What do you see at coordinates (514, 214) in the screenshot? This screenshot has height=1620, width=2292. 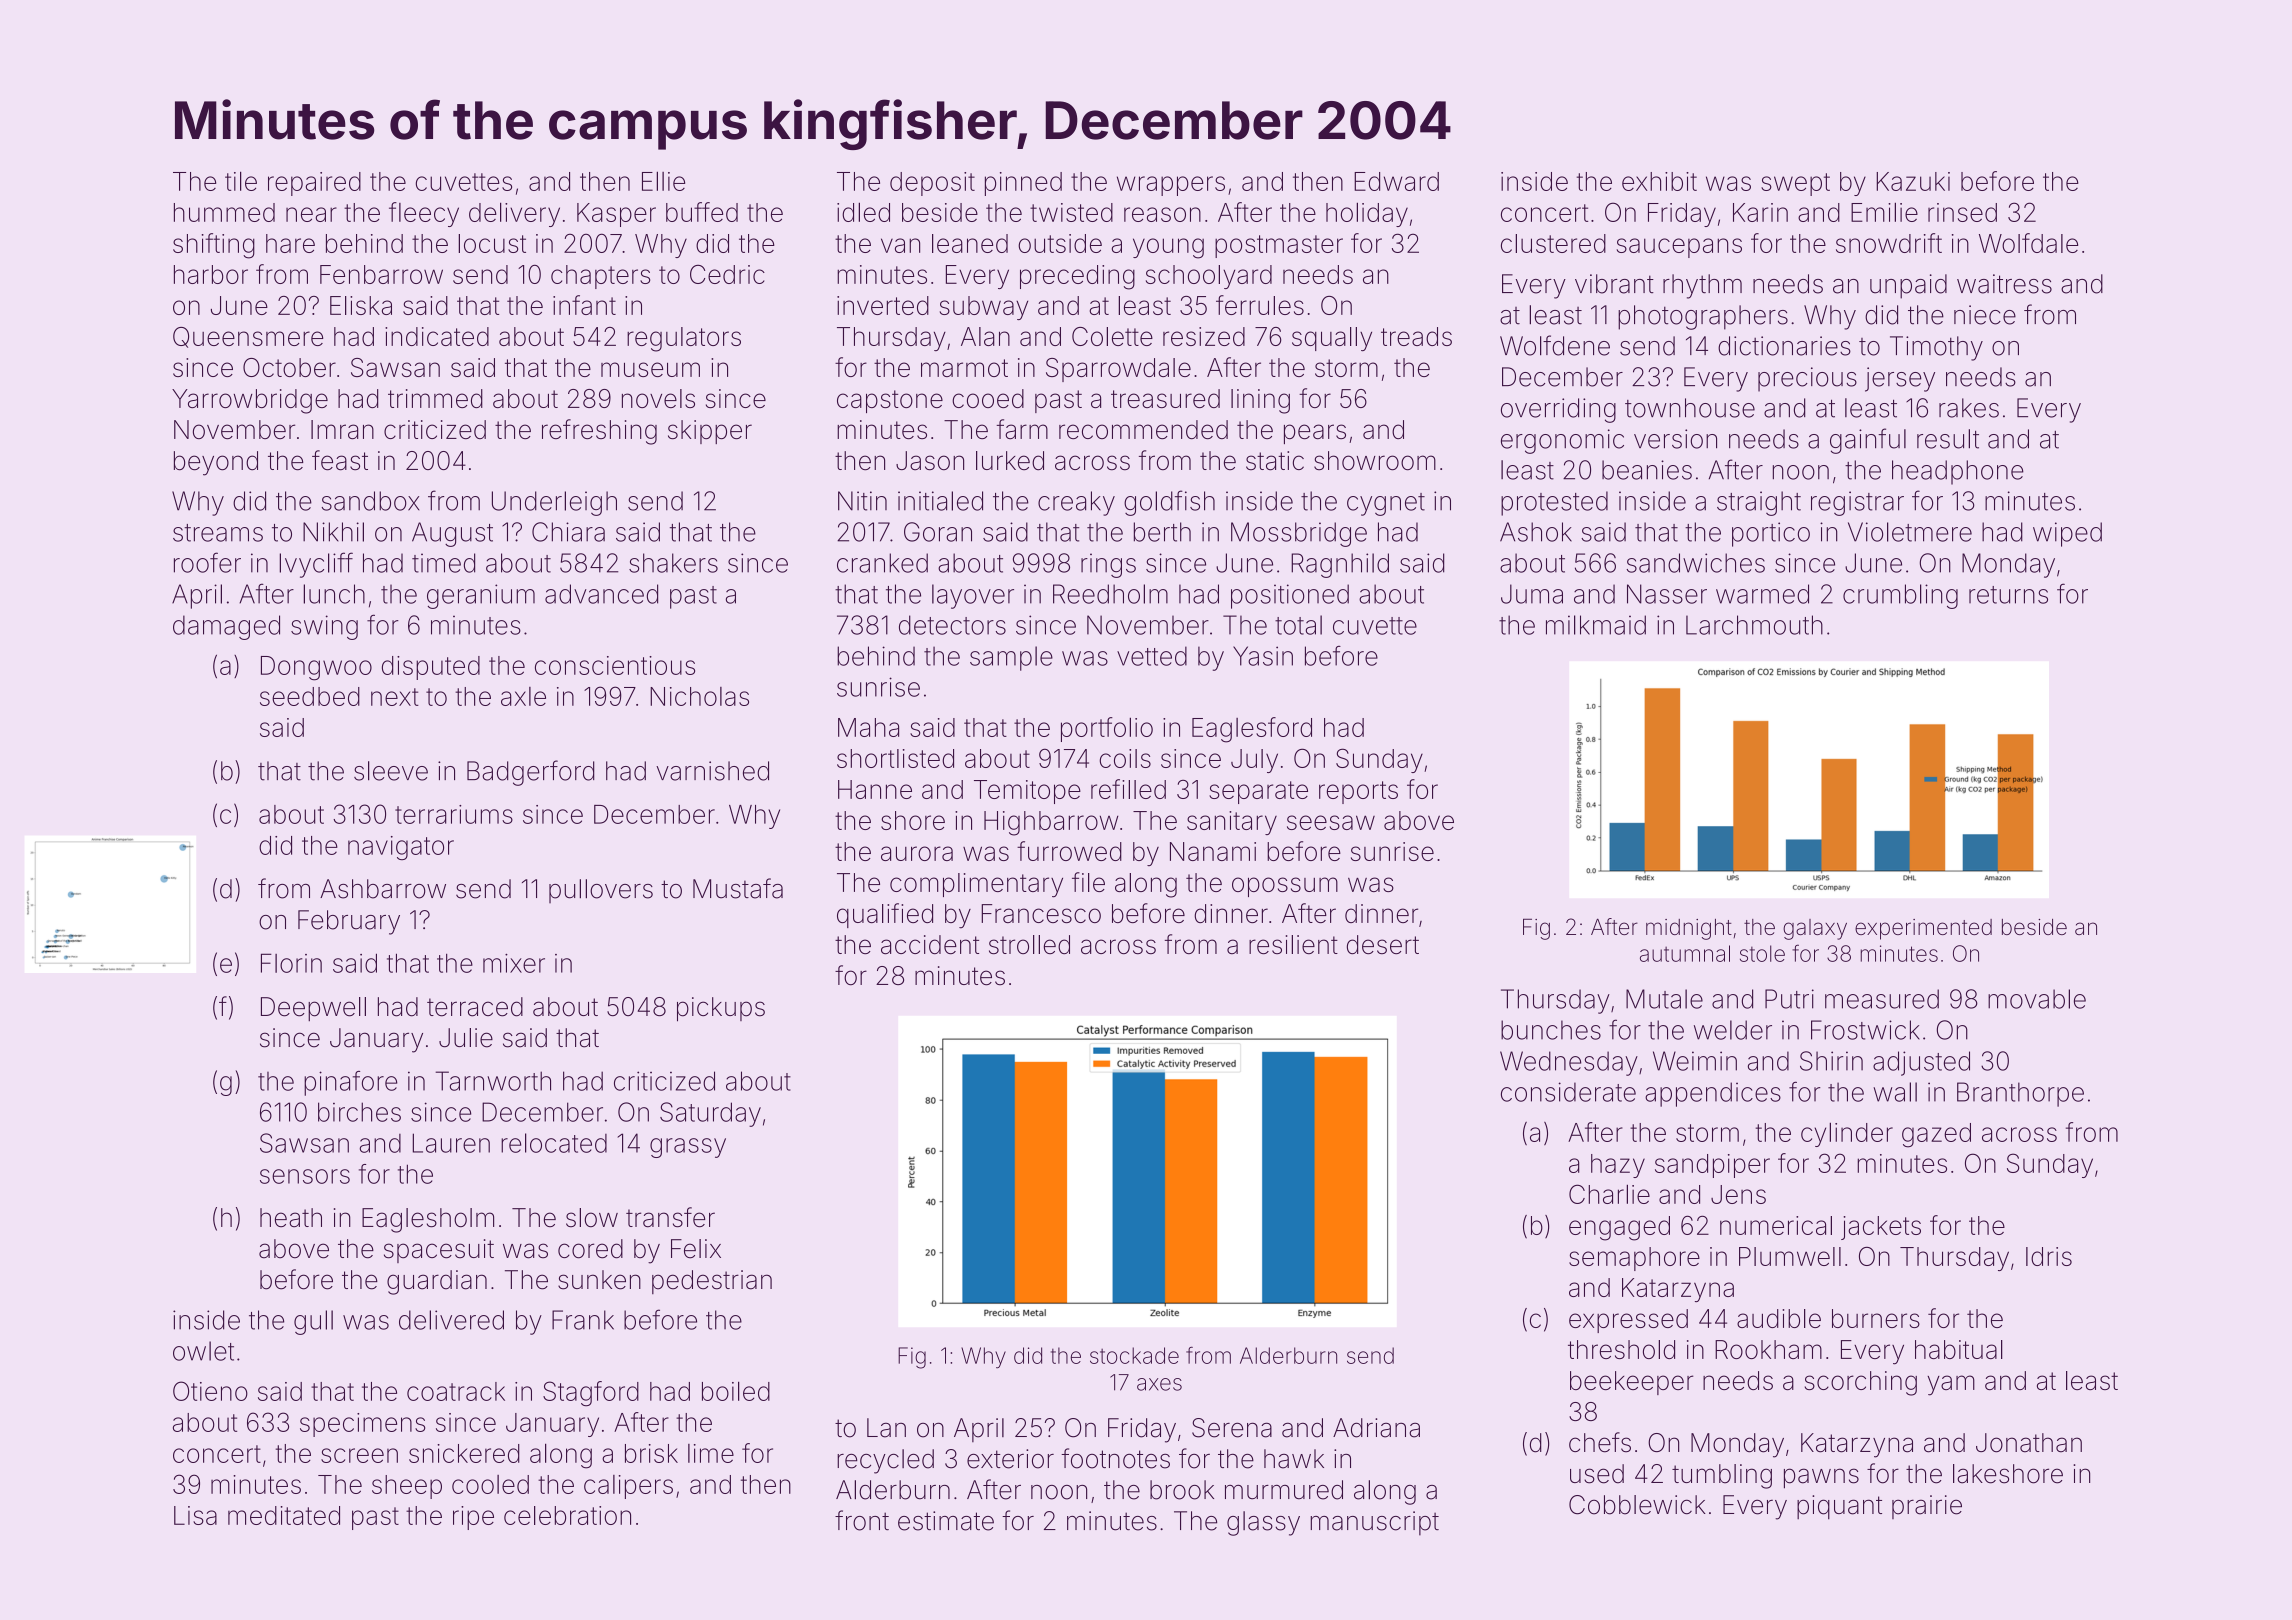 I see `delivery` at bounding box center [514, 214].
